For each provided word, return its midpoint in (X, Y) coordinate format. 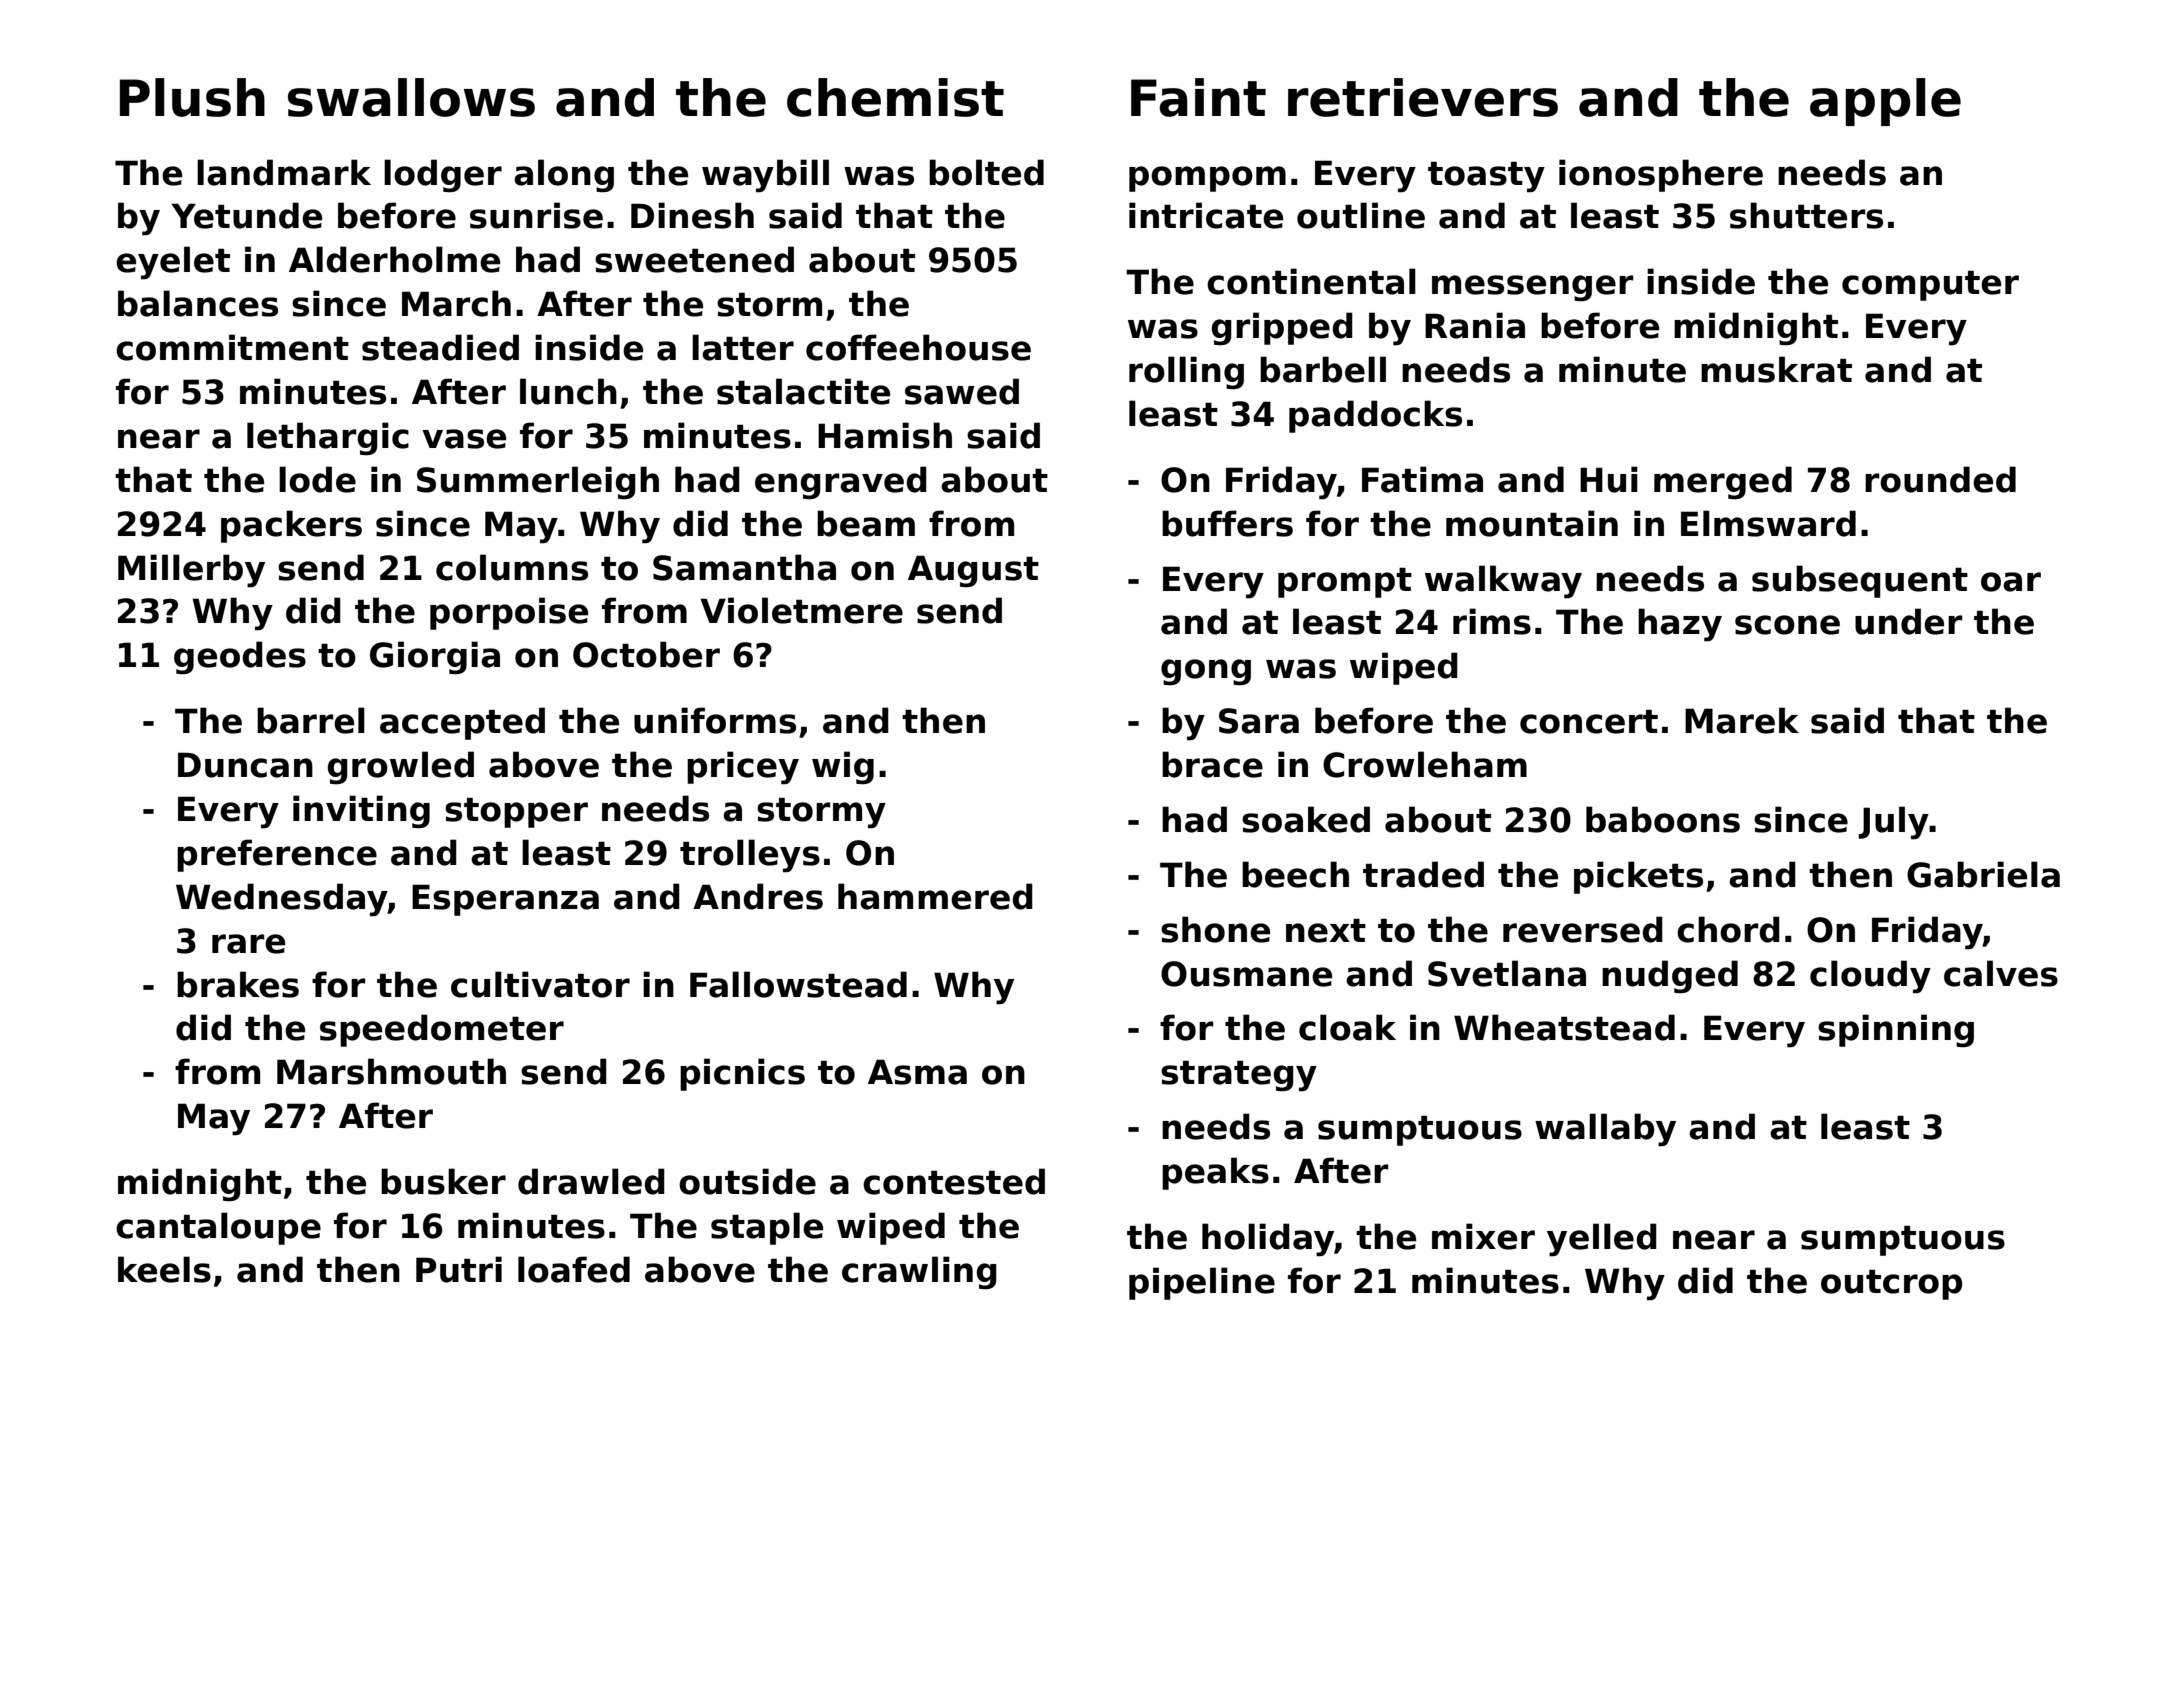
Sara (1259, 721)
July (1893, 823)
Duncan (245, 765)
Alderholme (394, 259)
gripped (1282, 328)
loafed (574, 1269)
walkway (1503, 582)
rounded (1940, 479)
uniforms (715, 720)
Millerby (191, 571)
